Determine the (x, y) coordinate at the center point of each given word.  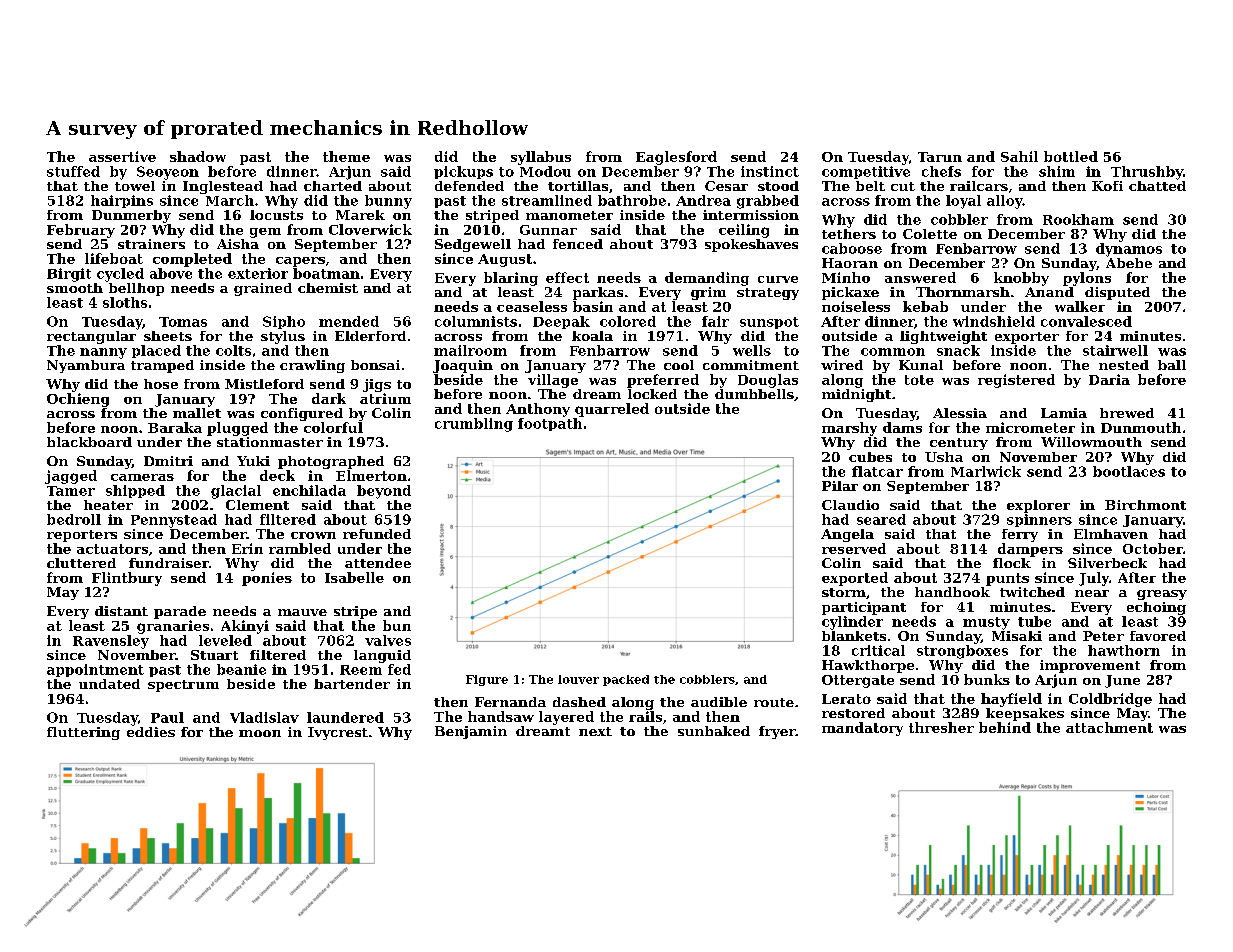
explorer (1038, 506)
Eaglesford (676, 158)
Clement (257, 505)
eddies (151, 732)
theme (346, 156)
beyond (384, 492)
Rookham (1078, 219)
